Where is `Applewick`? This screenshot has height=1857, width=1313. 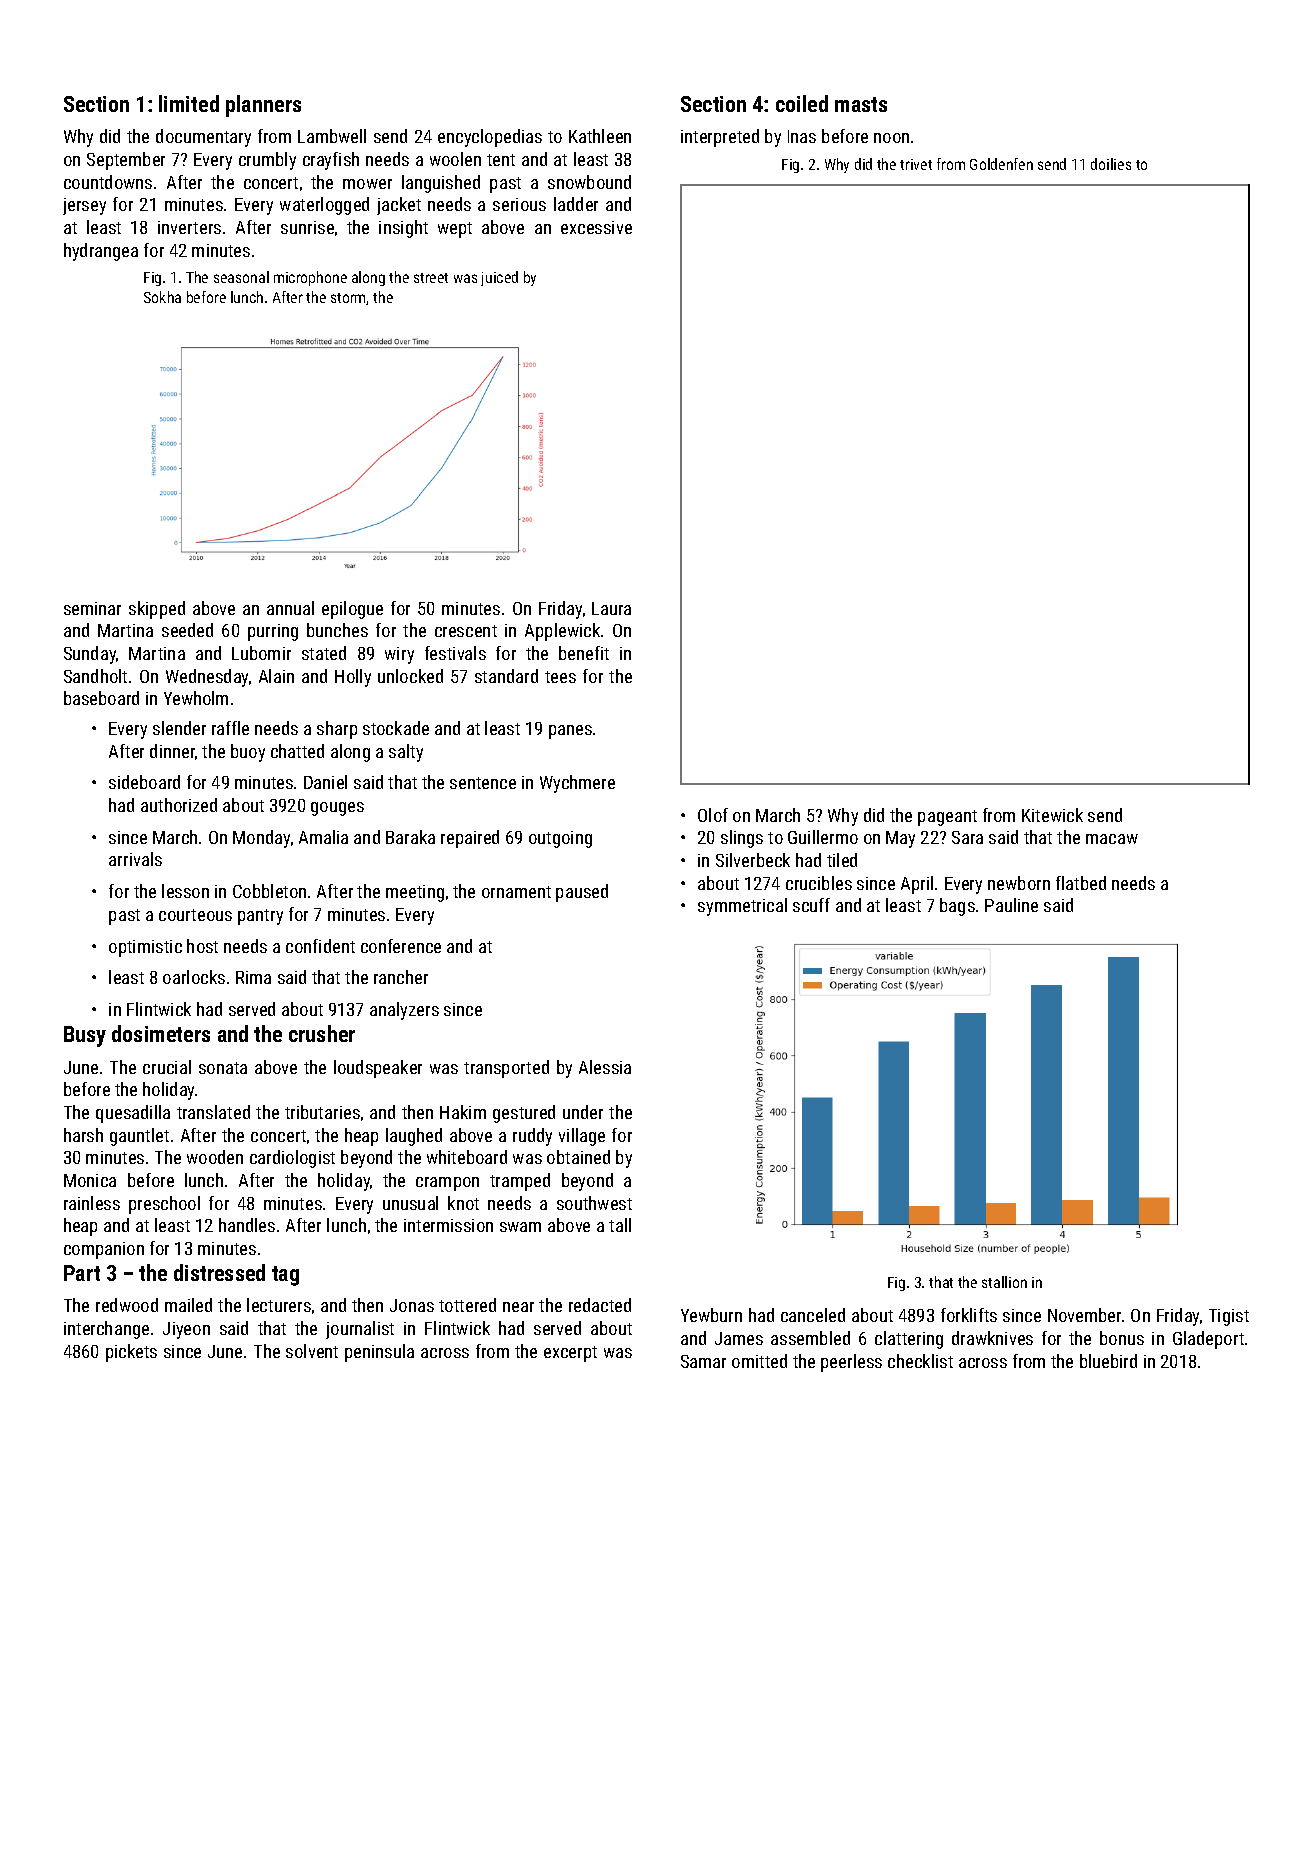
Applewick is located at coordinates (562, 632).
